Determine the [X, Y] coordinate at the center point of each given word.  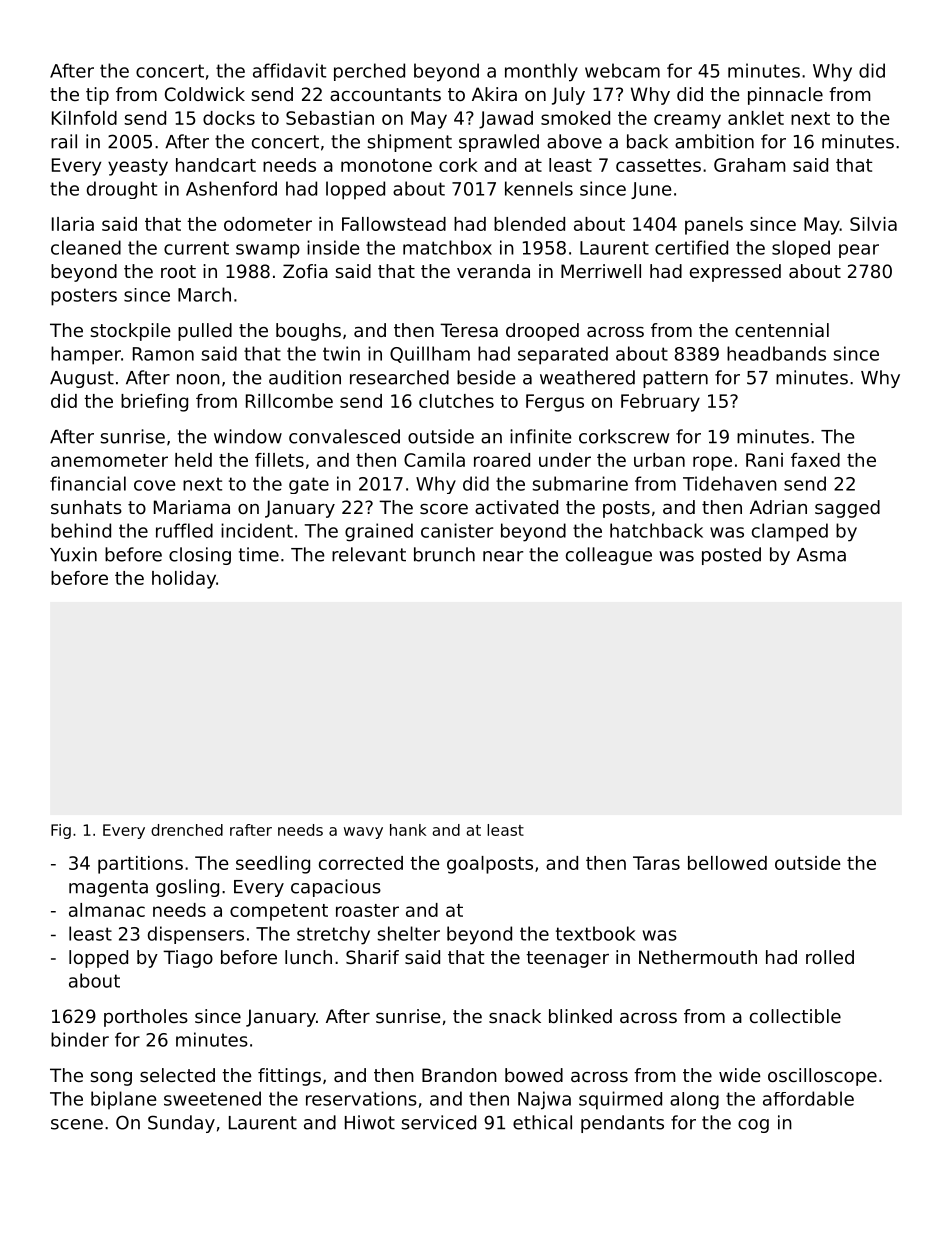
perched [369, 72]
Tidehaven [730, 483]
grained [379, 532]
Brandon [459, 1075]
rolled [830, 957]
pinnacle [785, 96]
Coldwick [205, 94]
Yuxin [73, 554]
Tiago [188, 959]
